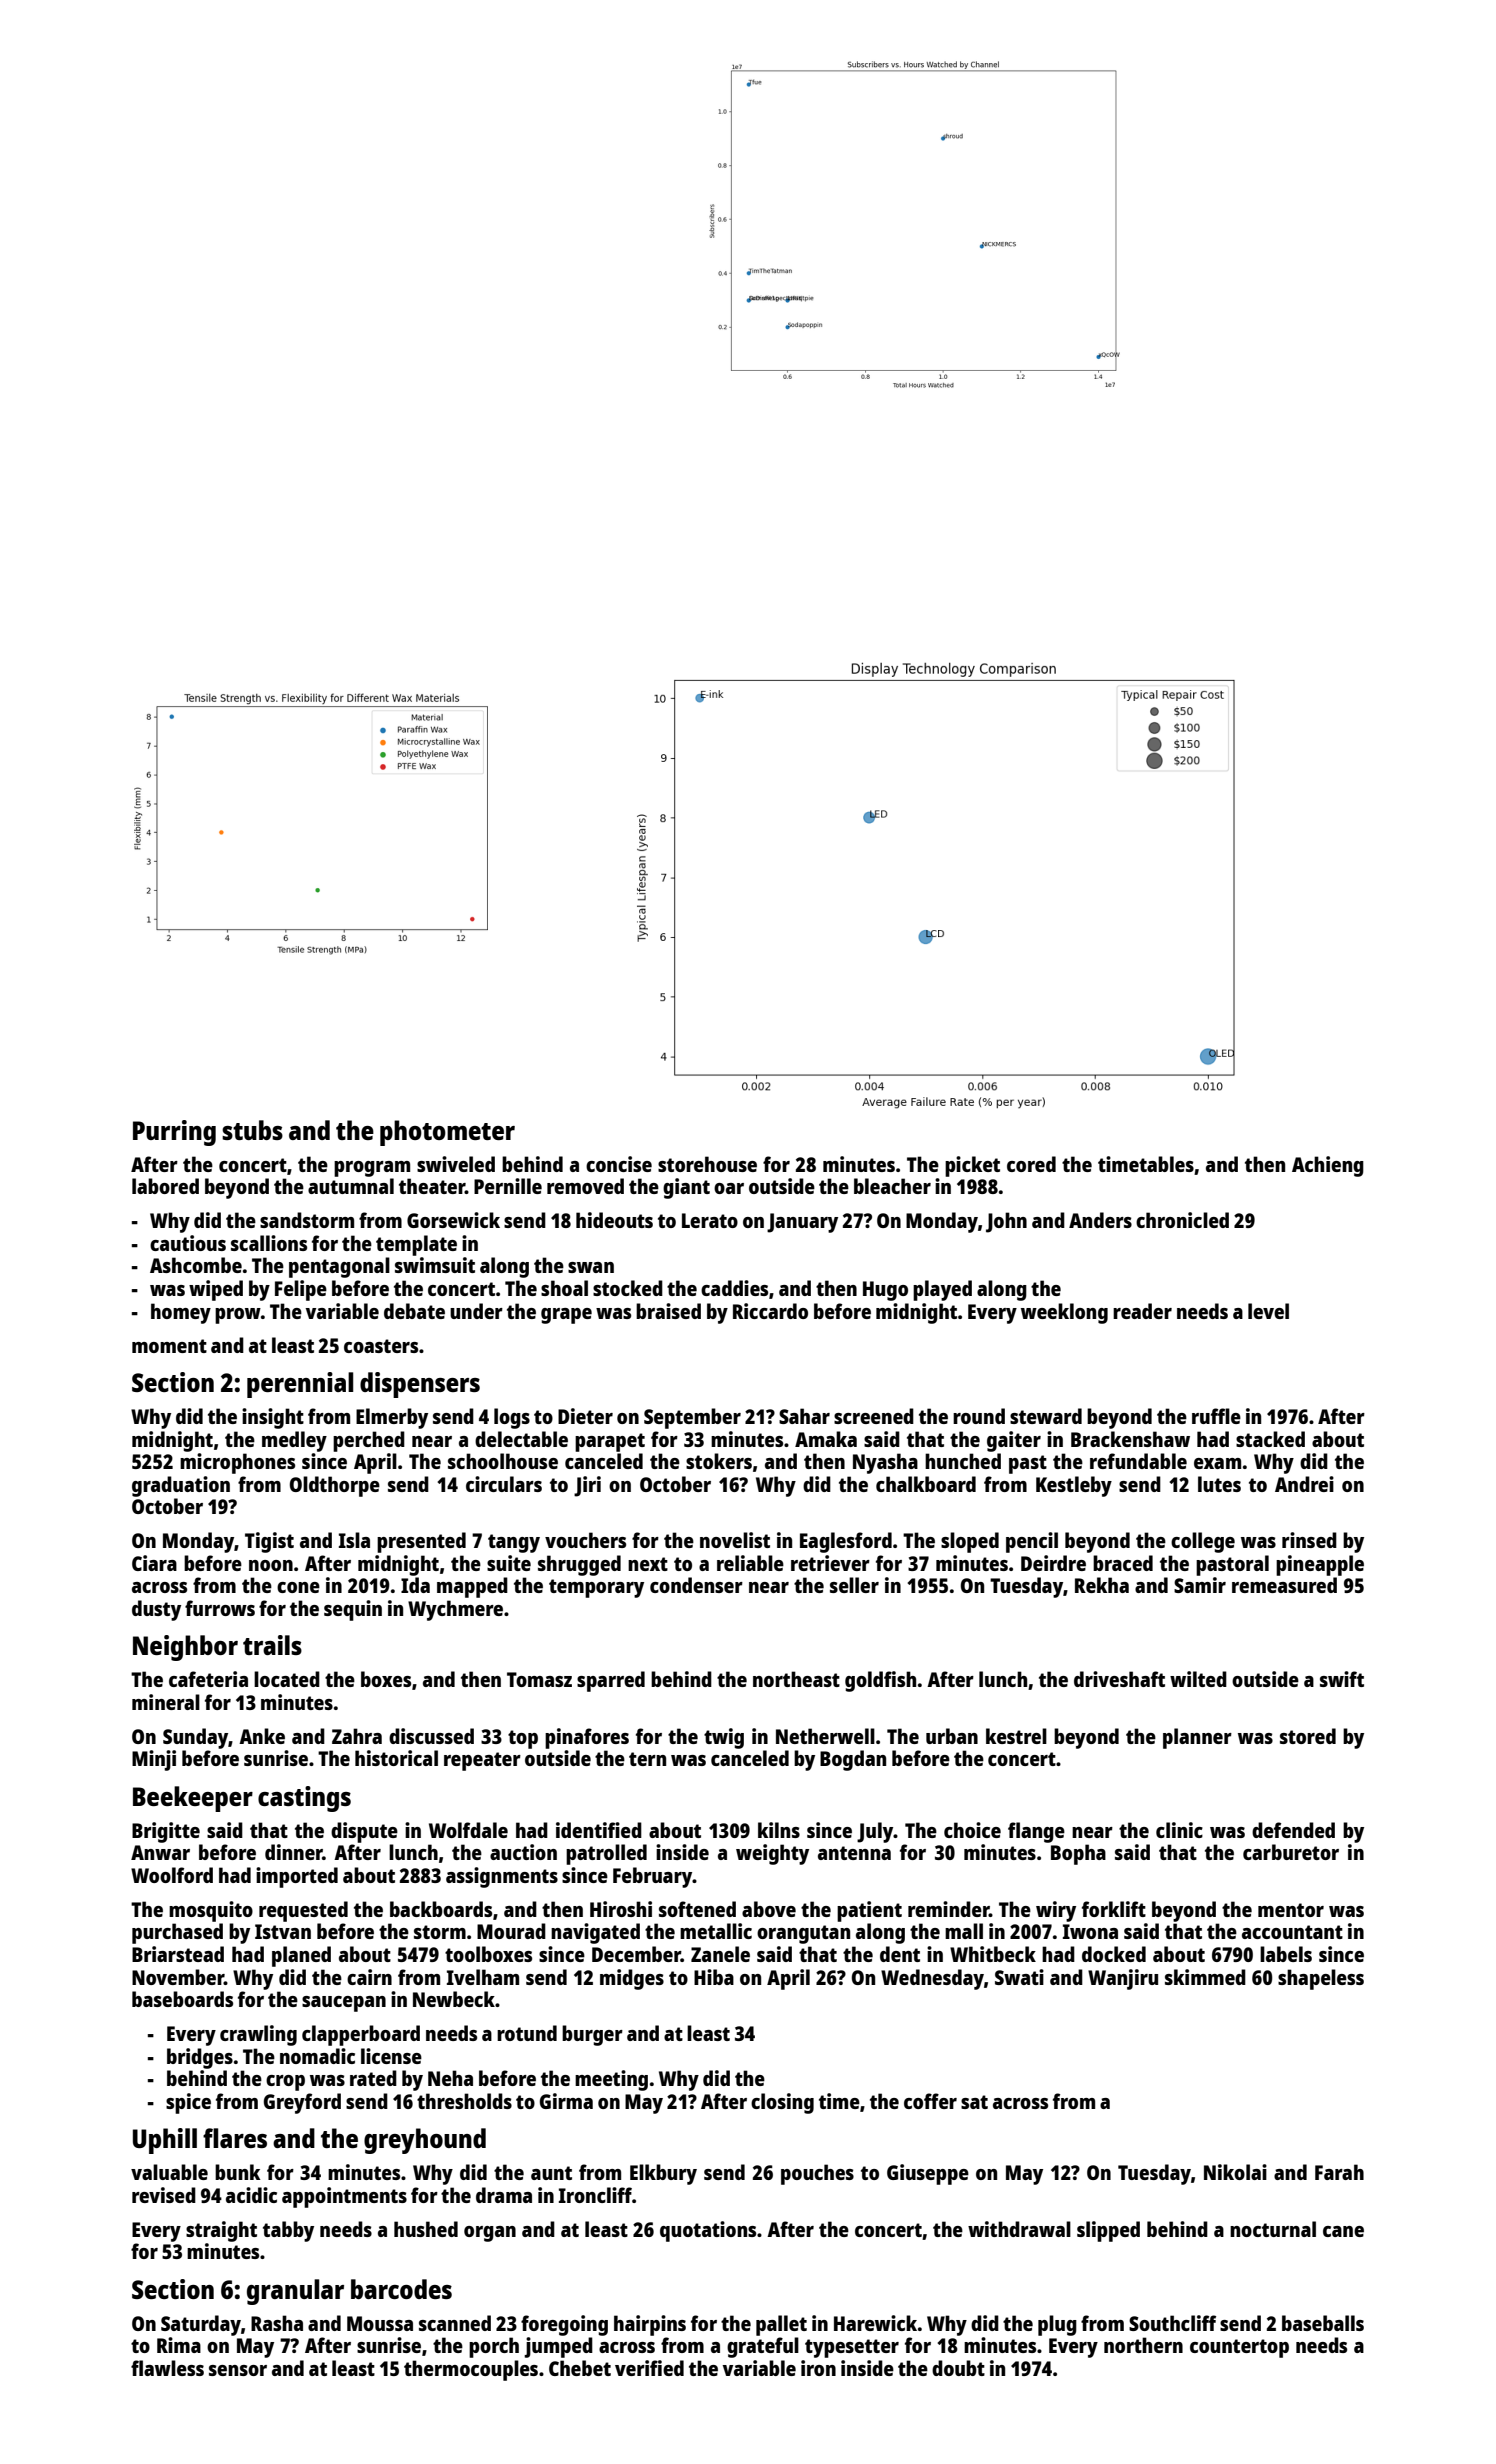 The height and width of the screenshot is (2464, 1496). Describe the element at coordinates (1198, 1679) in the screenshot. I see `wilted` at that location.
